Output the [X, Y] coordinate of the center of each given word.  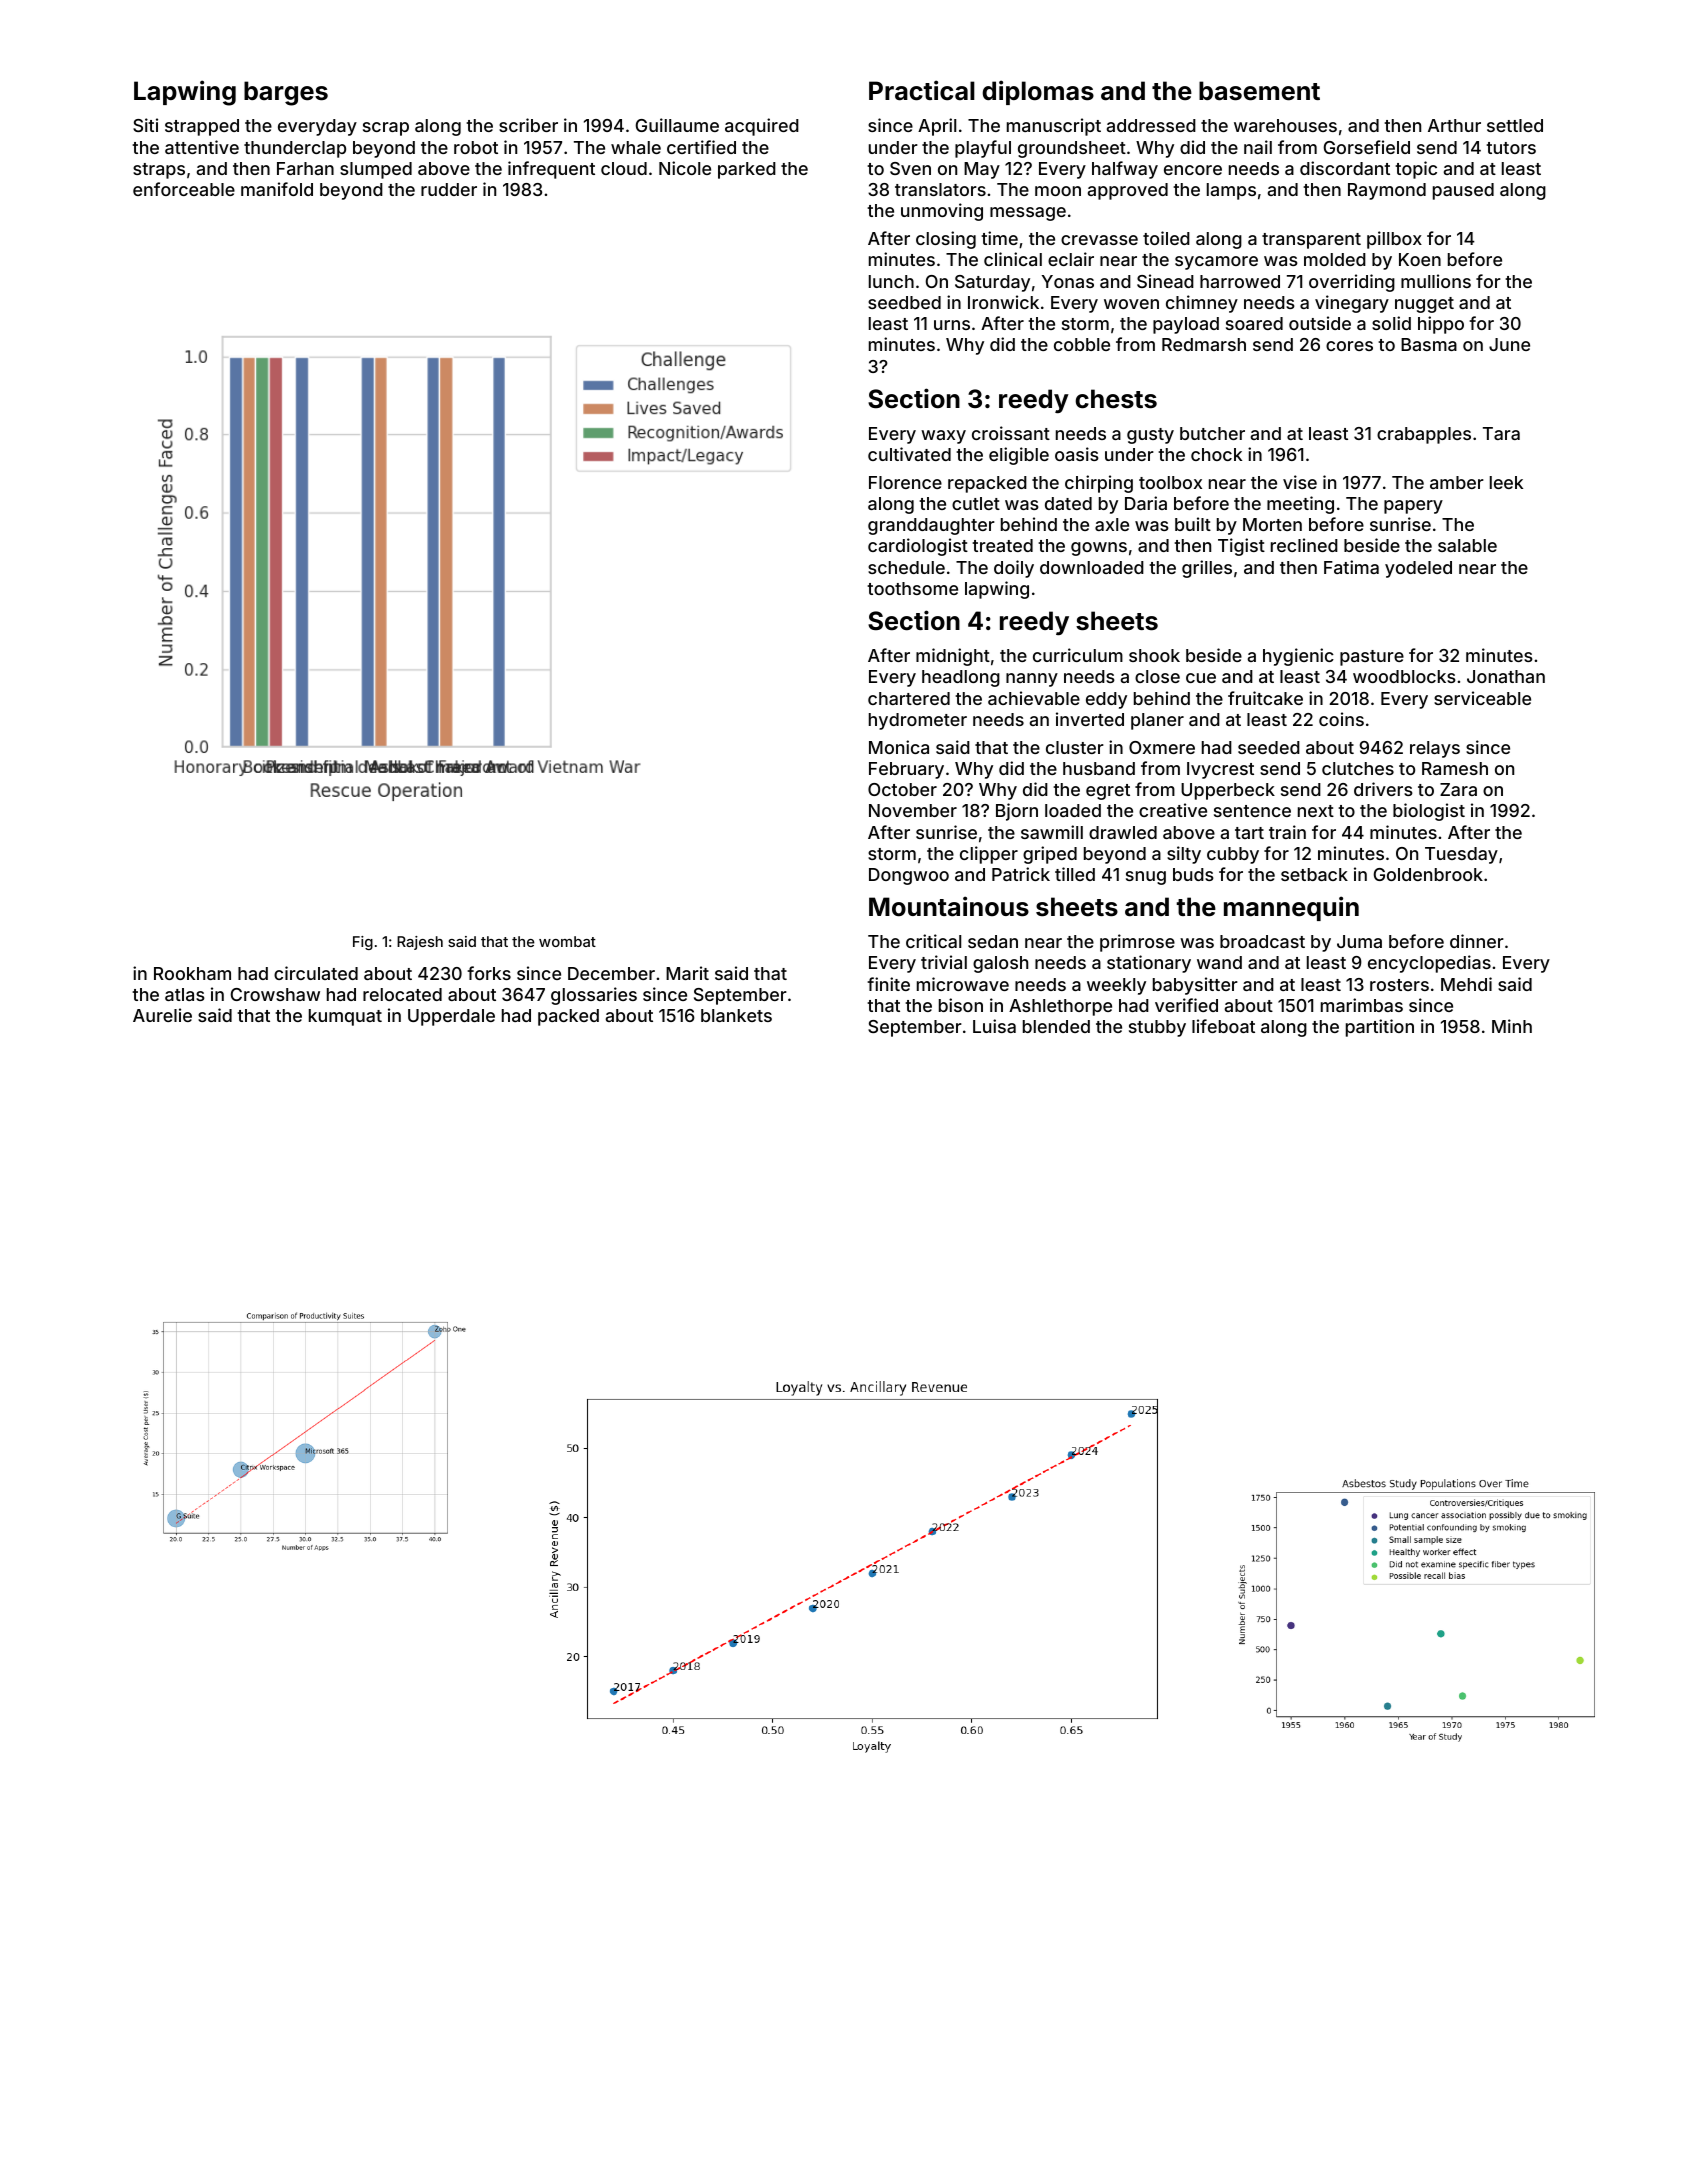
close [1157, 676]
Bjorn [1017, 812]
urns [952, 325]
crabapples [1424, 435]
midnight [953, 657]
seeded [1269, 747]
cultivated [909, 454]
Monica [899, 747]
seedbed [904, 302]
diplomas [1038, 92]
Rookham [192, 973]
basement [1259, 91]
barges [286, 93]
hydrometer [918, 721]
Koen [1420, 259]
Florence [905, 482]
